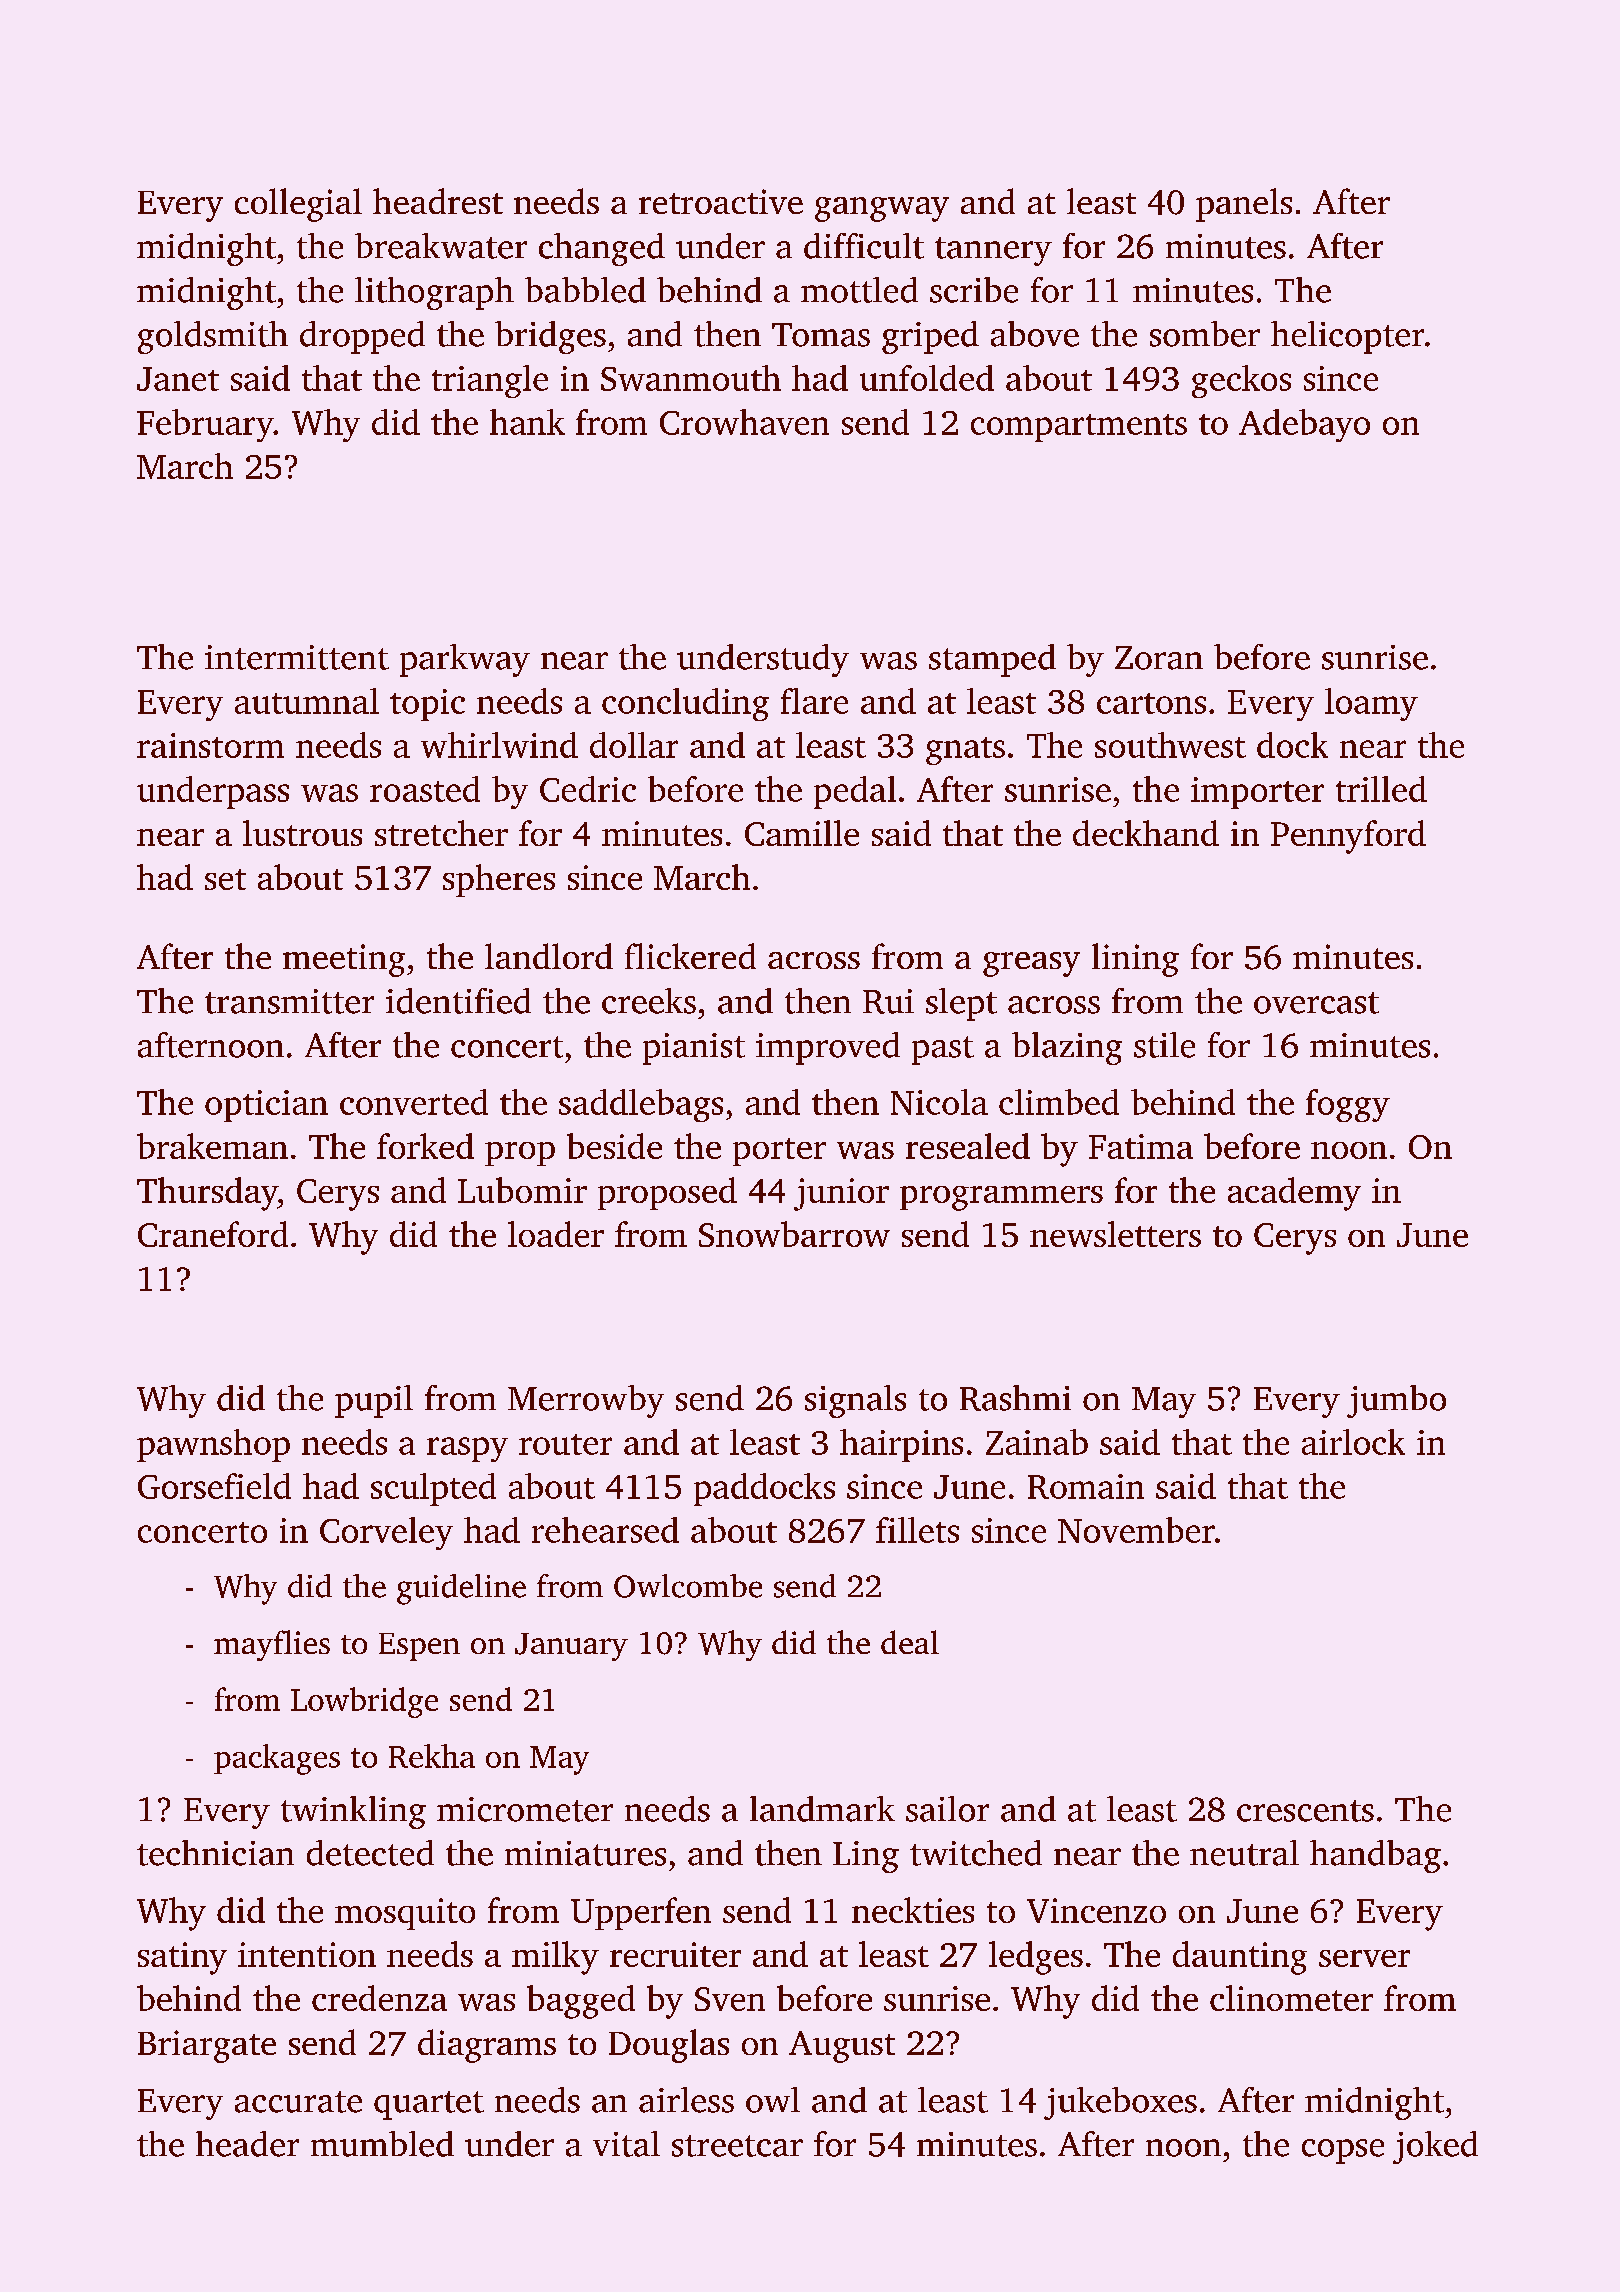 The width and height of the image is (1620, 2292). What do you see at coordinates (588, 789) in the image?
I see `Cedric` at bounding box center [588, 789].
